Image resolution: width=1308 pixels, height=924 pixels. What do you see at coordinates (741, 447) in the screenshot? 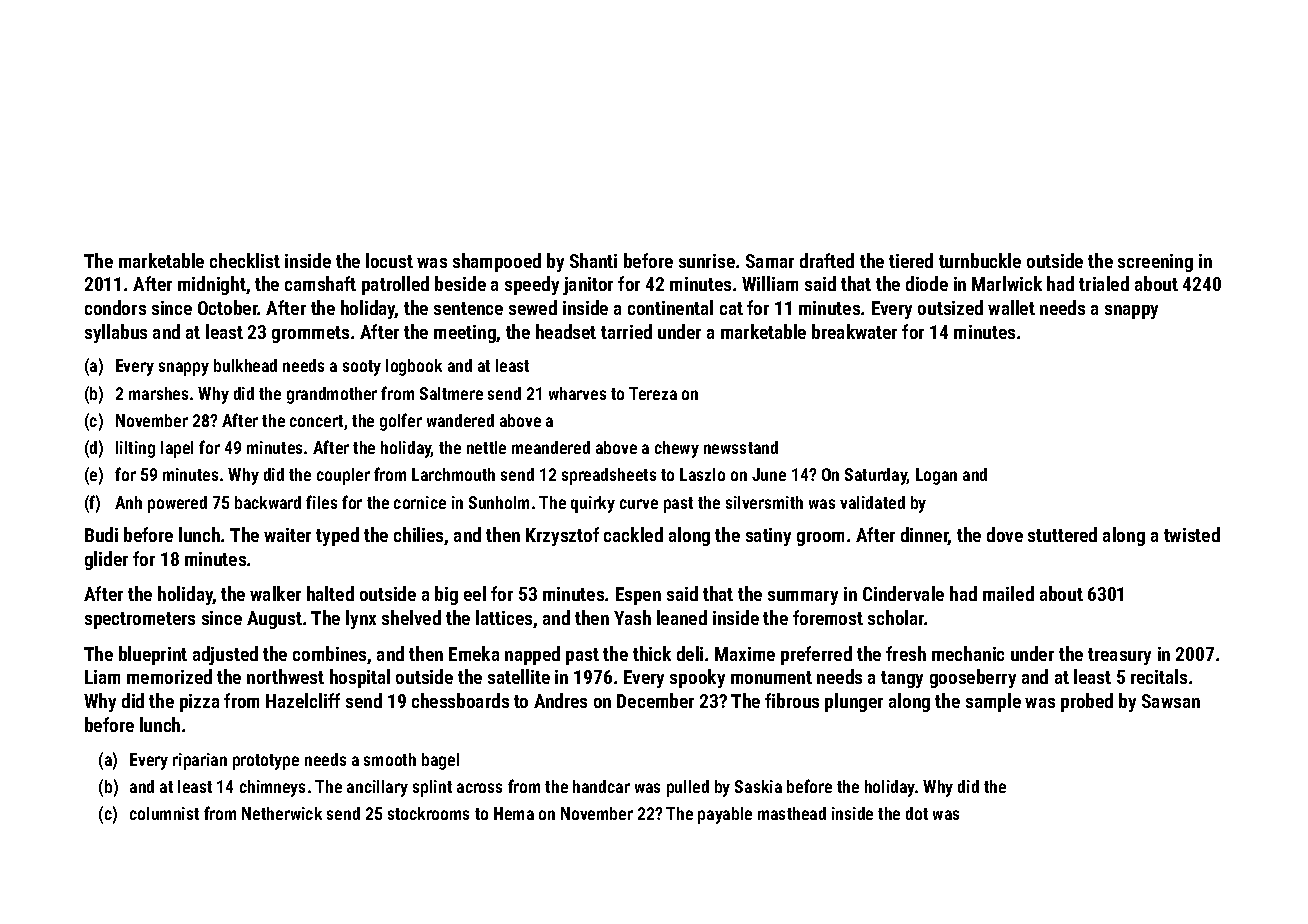
I see `newsstand` at bounding box center [741, 447].
